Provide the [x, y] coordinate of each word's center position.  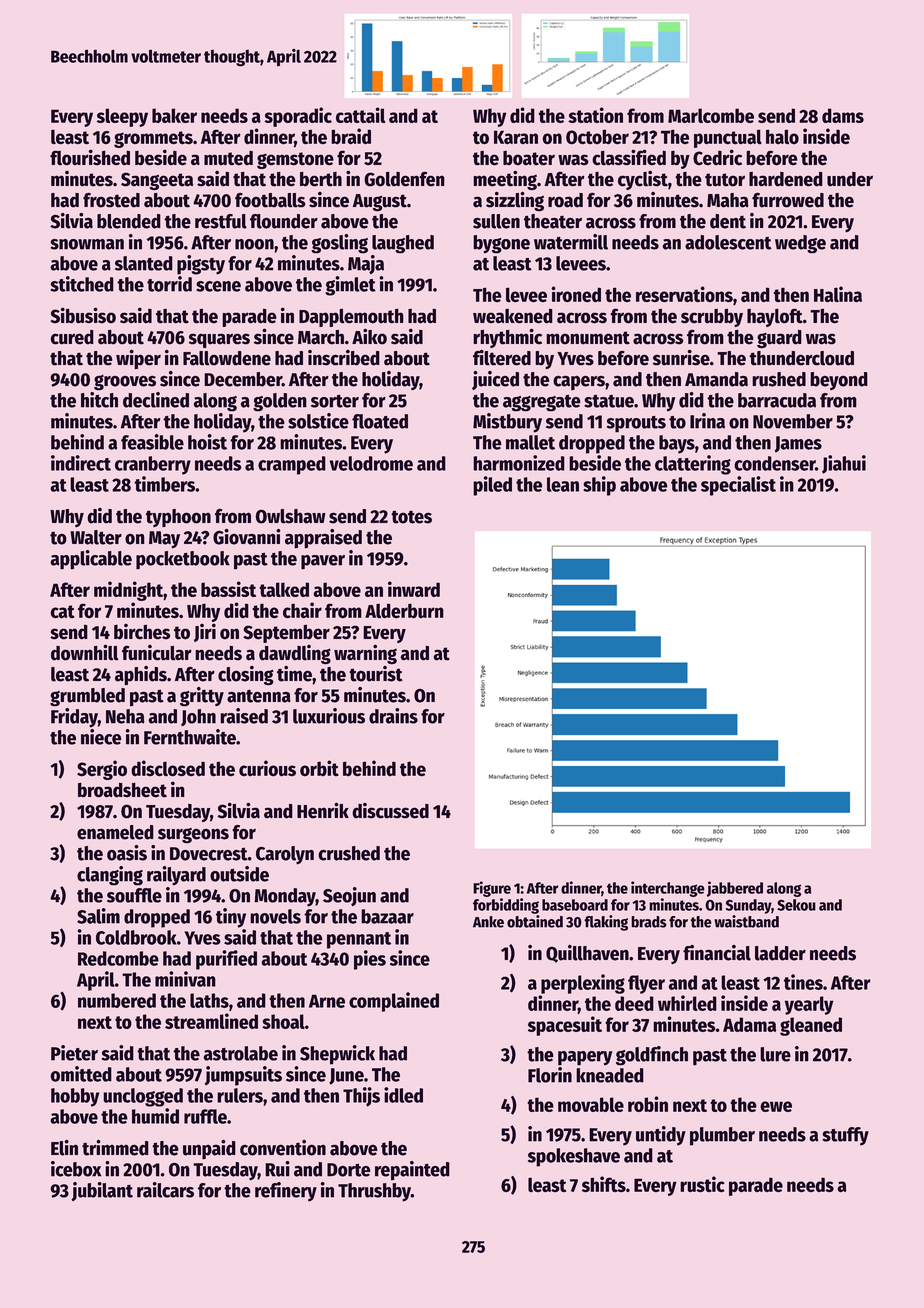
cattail [360, 115]
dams [843, 115]
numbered [117, 1000]
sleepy [122, 117]
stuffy [845, 1136]
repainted [412, 1171]
